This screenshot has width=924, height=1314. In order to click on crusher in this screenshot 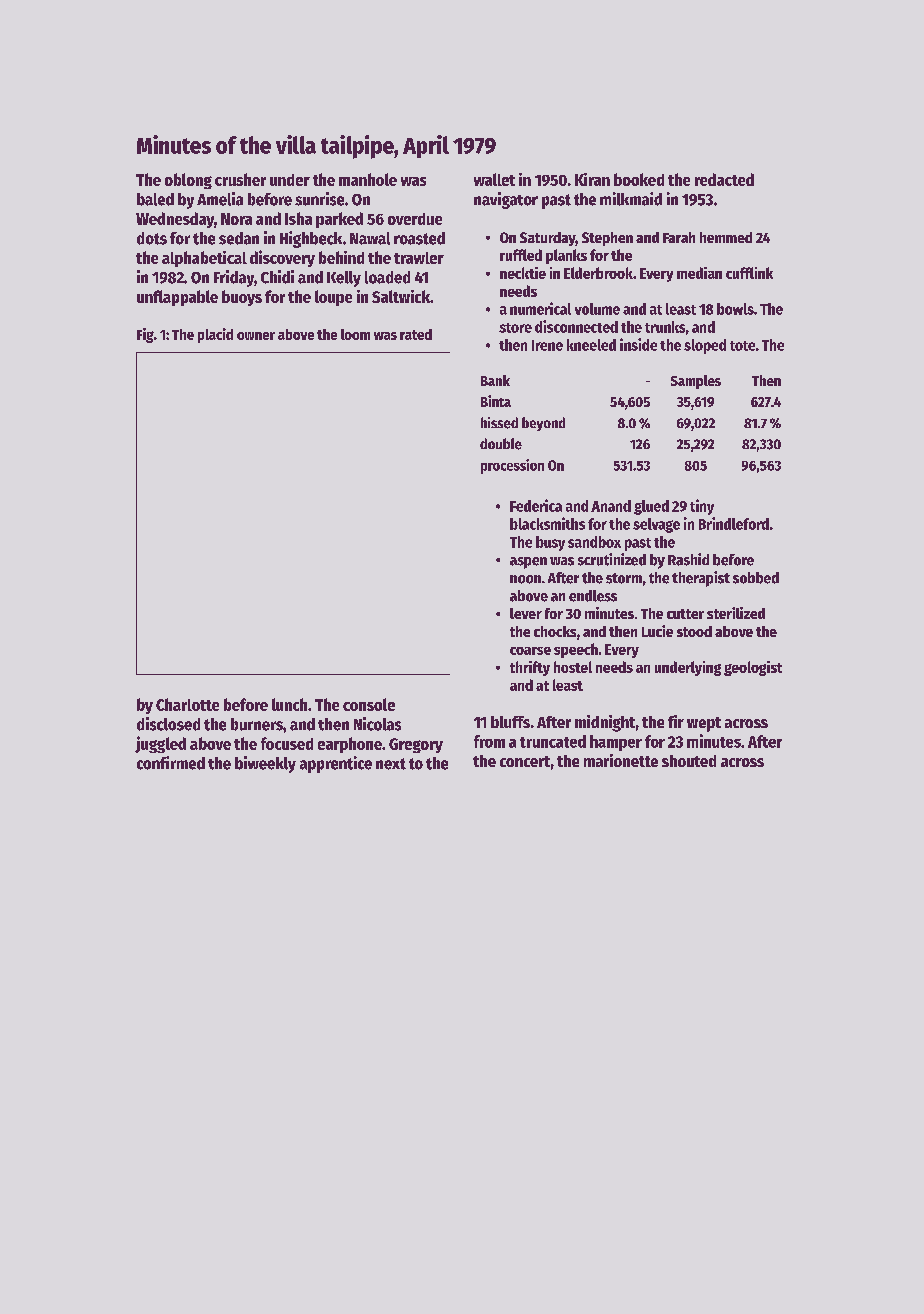, I will do `click(240, 179)`.
